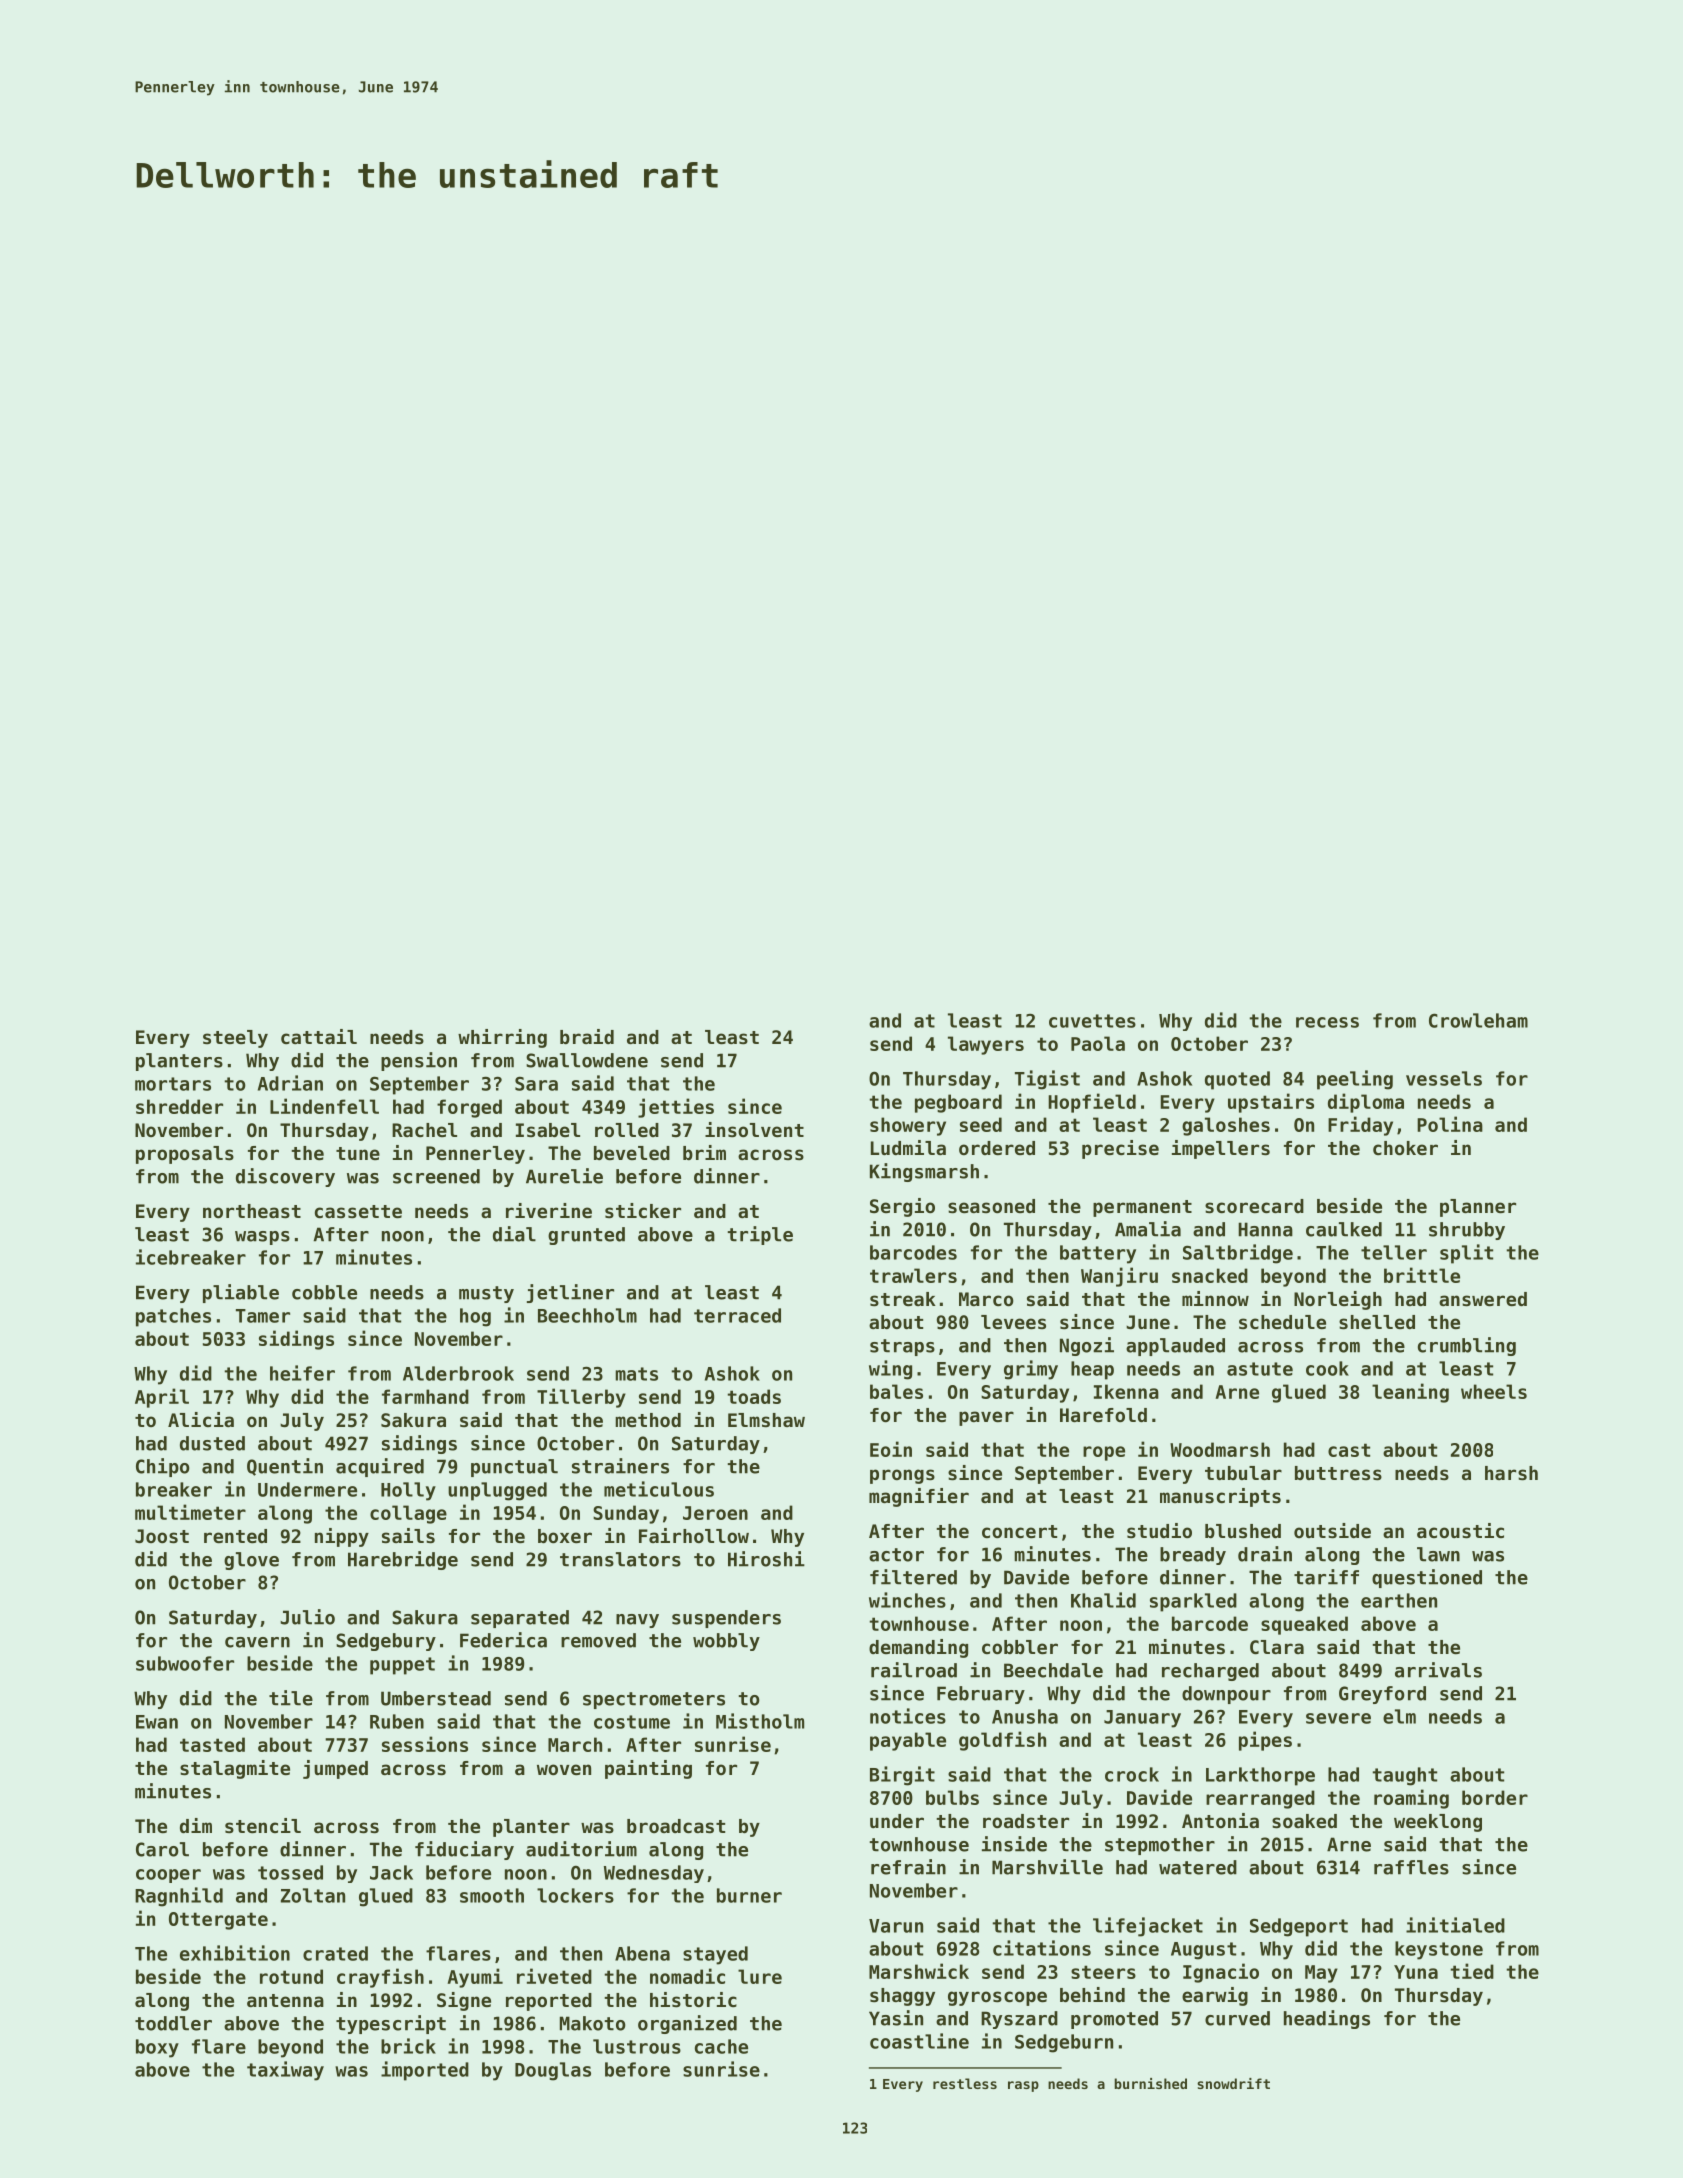 The image size is (1683, 2178). What do you see at coordinates (1405, 1148) in the document?
I see `choker` at bounding box center [1405, 1148].
